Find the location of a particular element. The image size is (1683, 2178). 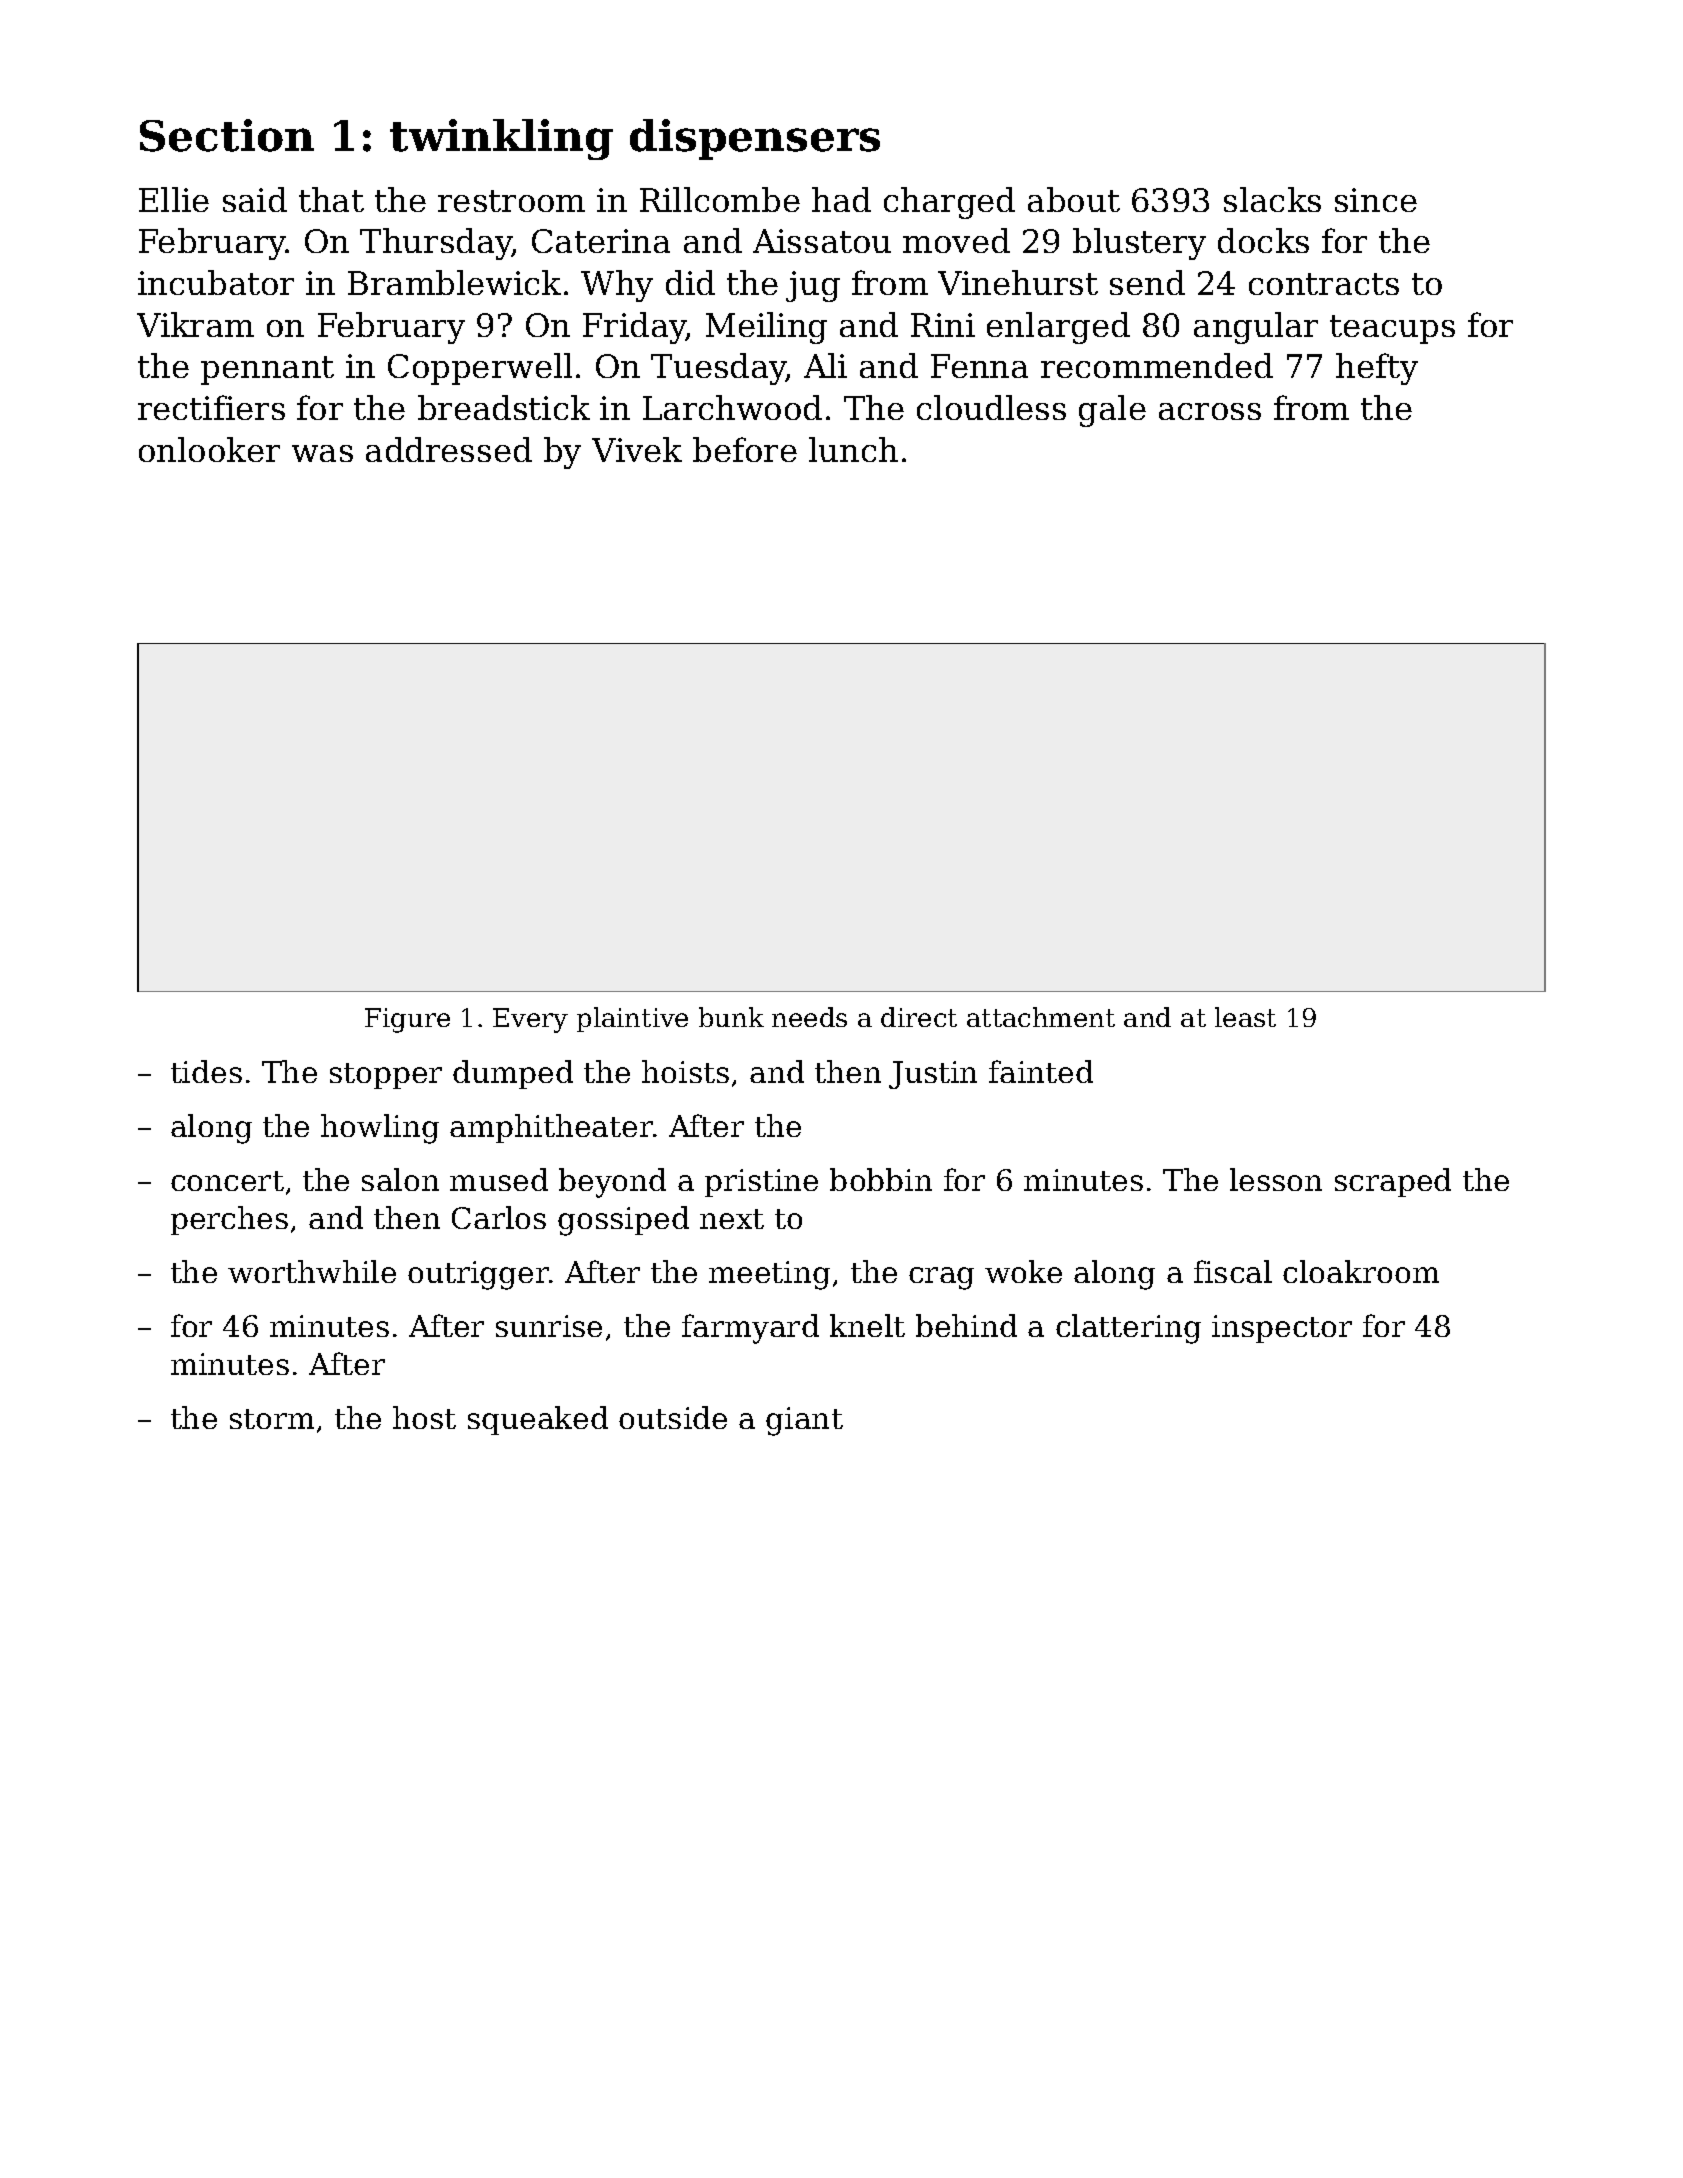

Figure is located at coordinates (407, 1020).
